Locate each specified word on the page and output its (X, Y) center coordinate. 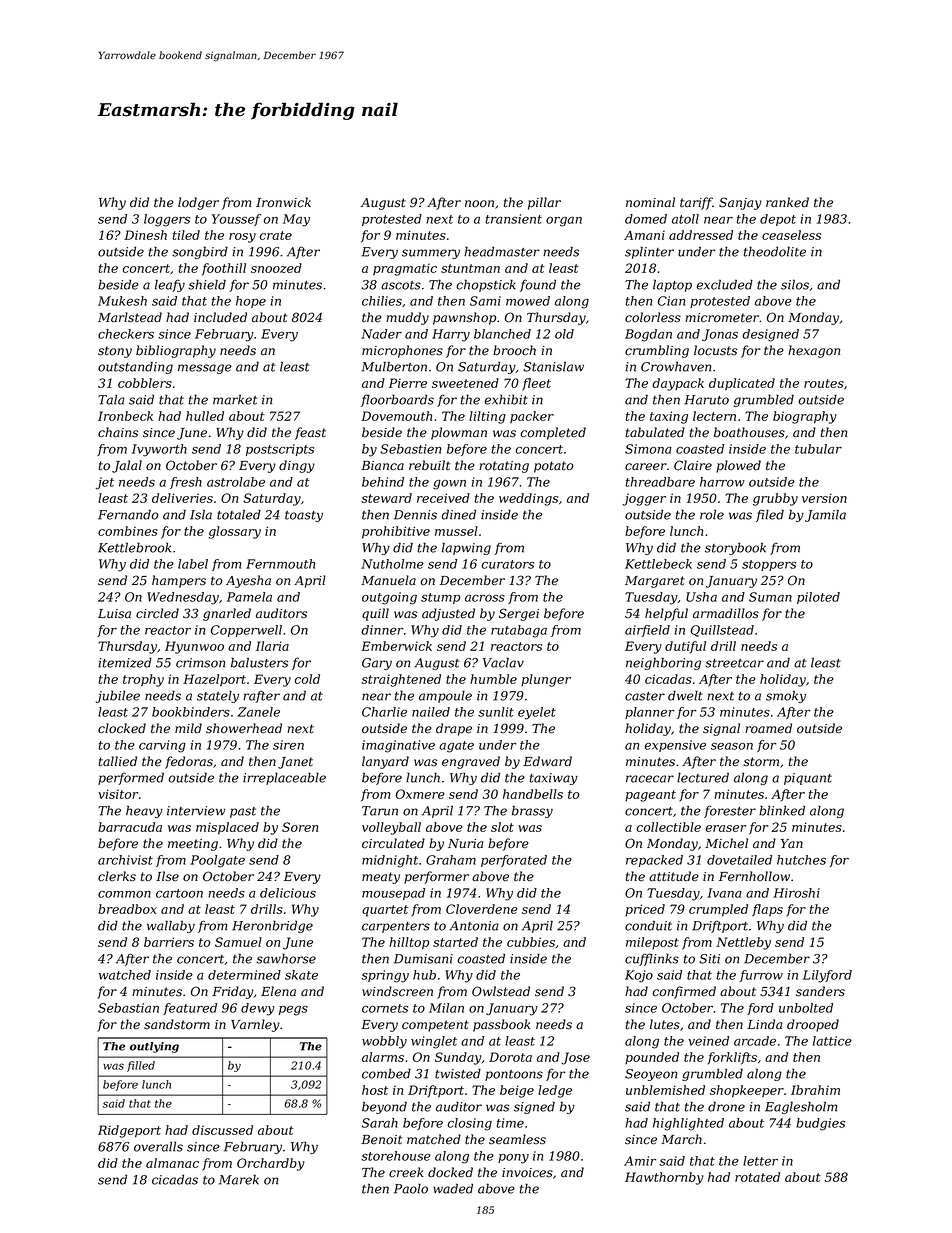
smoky (786, 696)
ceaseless (791, 235)
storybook (735, 548)
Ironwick (283, 202)
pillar (544, 203)
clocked (122, 728)
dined (459, 514)
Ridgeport (129, 1131)
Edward (547, 761)
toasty (304, 516)
